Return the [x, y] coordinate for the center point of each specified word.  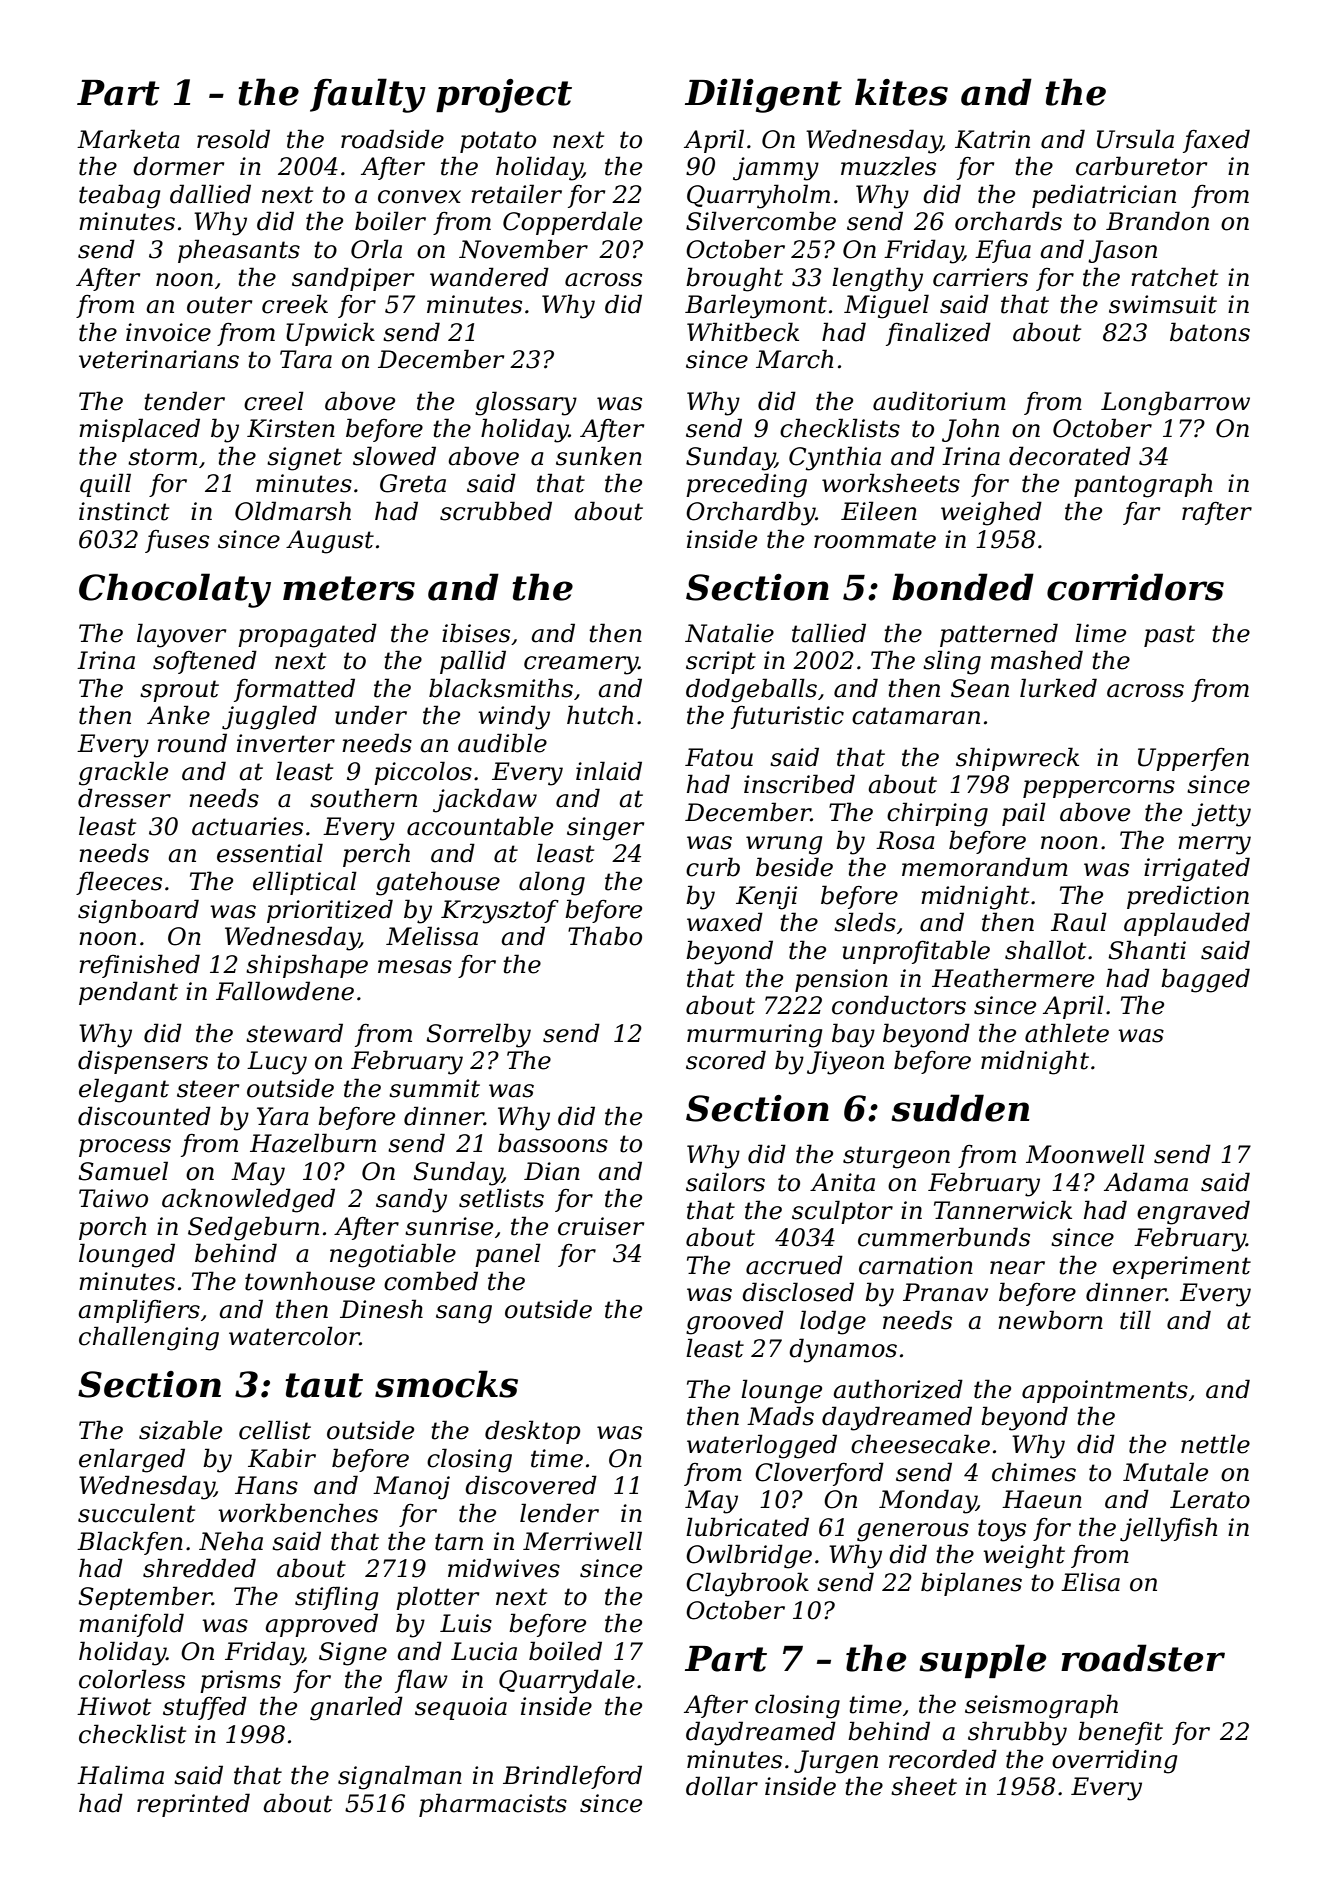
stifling [336, 1598]
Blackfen [130, 1543]
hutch [600, 715]
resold [233, 139]
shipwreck [1017, 759]
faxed [1216, 141]
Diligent [763, 95]
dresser [124, 798]
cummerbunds [944, 1237]
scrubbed [496, 511]
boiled [565, 1651]
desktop [532, 1432]
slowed [394, 456]
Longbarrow [1175, 403]
